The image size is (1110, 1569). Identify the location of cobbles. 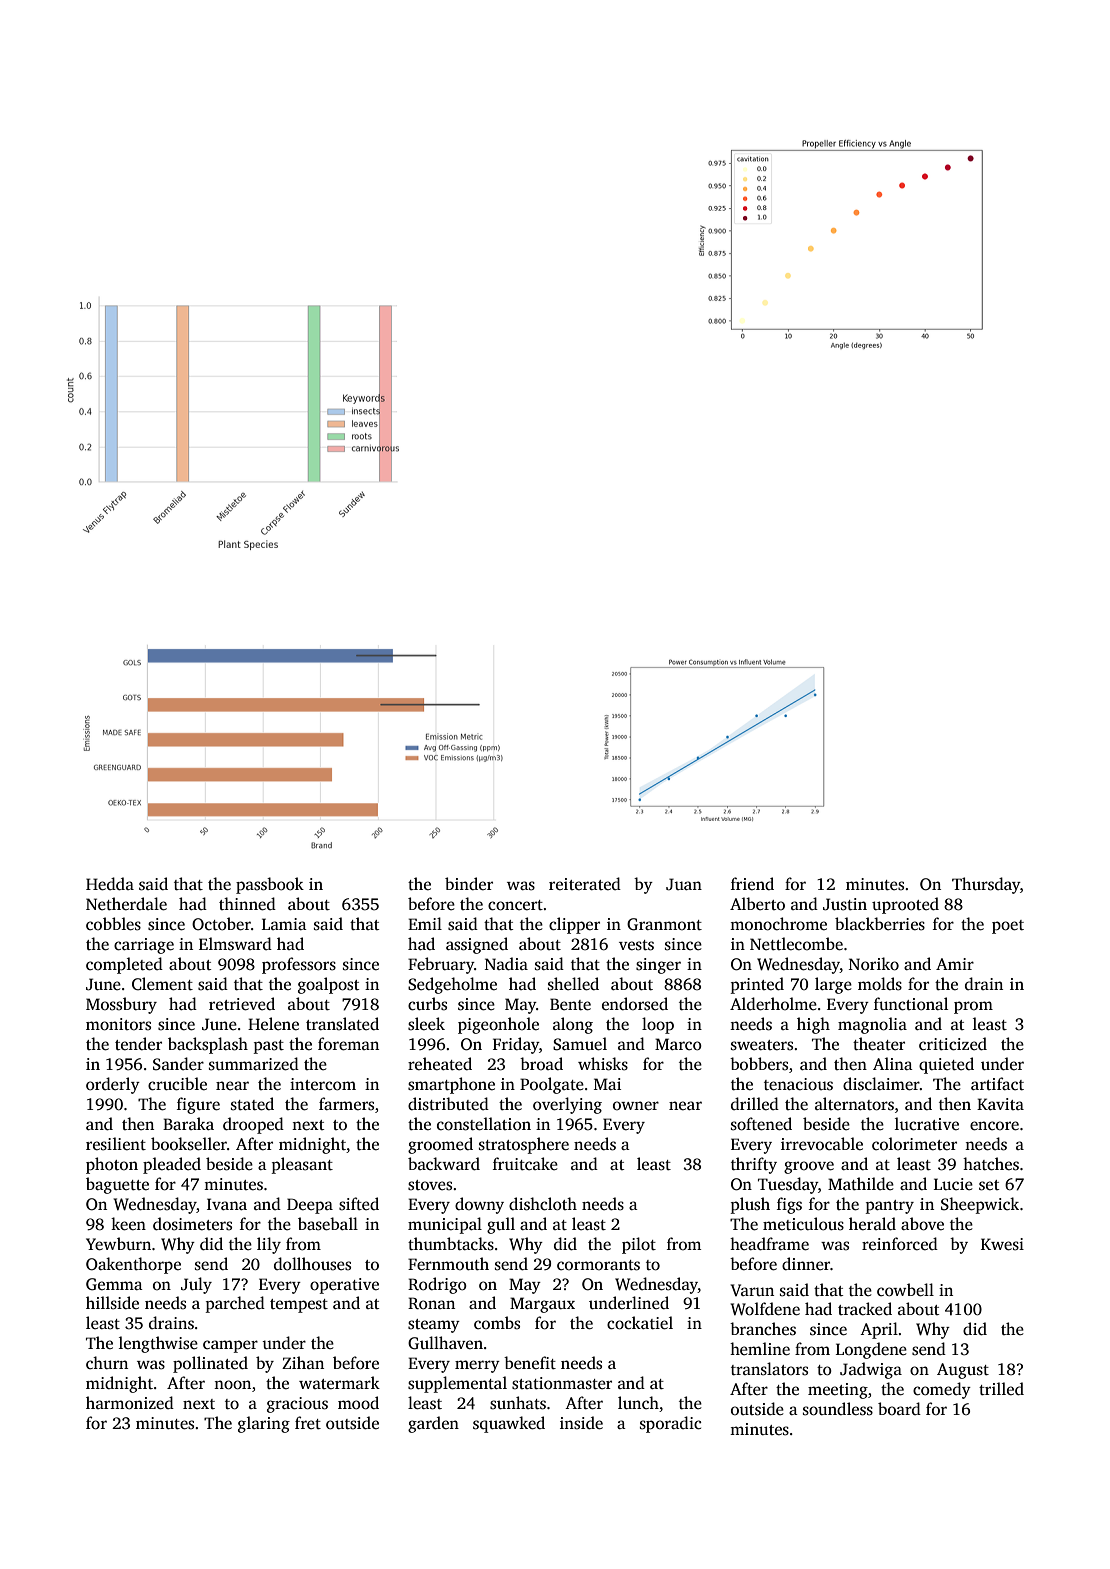
(113, 924).
